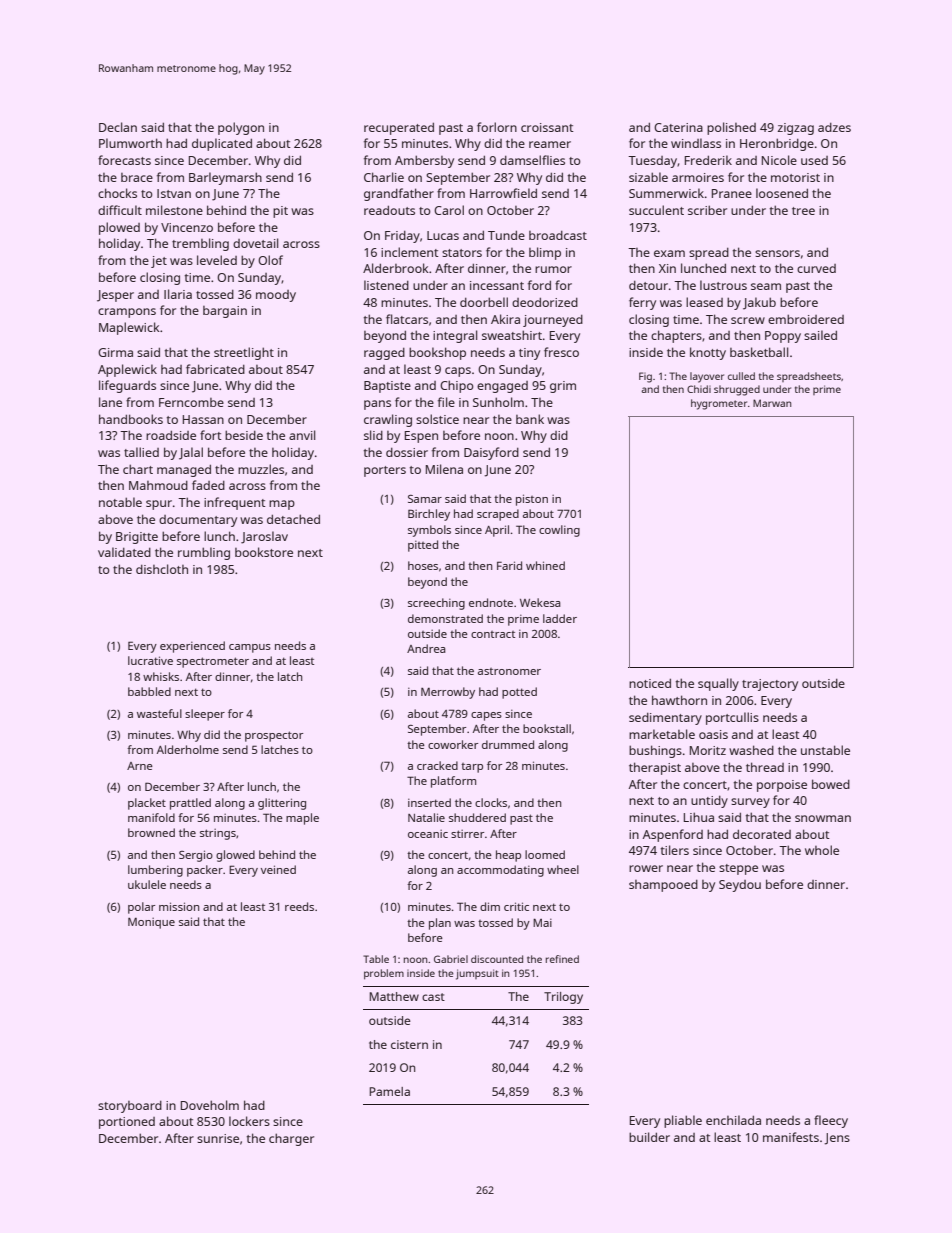 The image size is (952, 1233). I want to click on Barleymarsh, so click(225, 178).
